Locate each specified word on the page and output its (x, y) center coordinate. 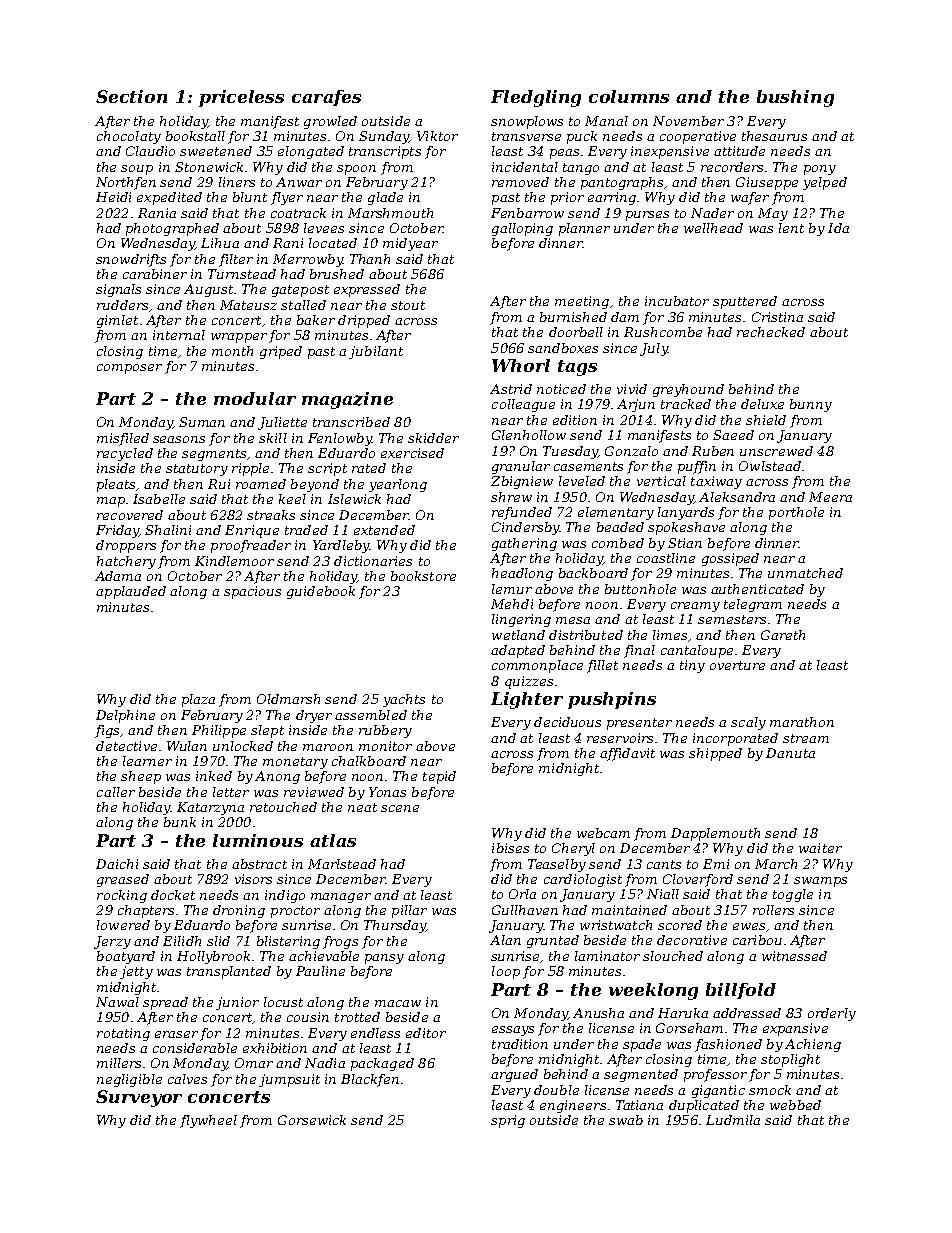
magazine (347, 400)
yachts (404, 700)
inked (214, 776)
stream (806, 738)
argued (514, 1075)
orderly (832, 1014)
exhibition (275, 1048)
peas (564, 154)
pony (820, 170)
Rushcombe (663, 332)
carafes (326, 98)
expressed (367, 290)
